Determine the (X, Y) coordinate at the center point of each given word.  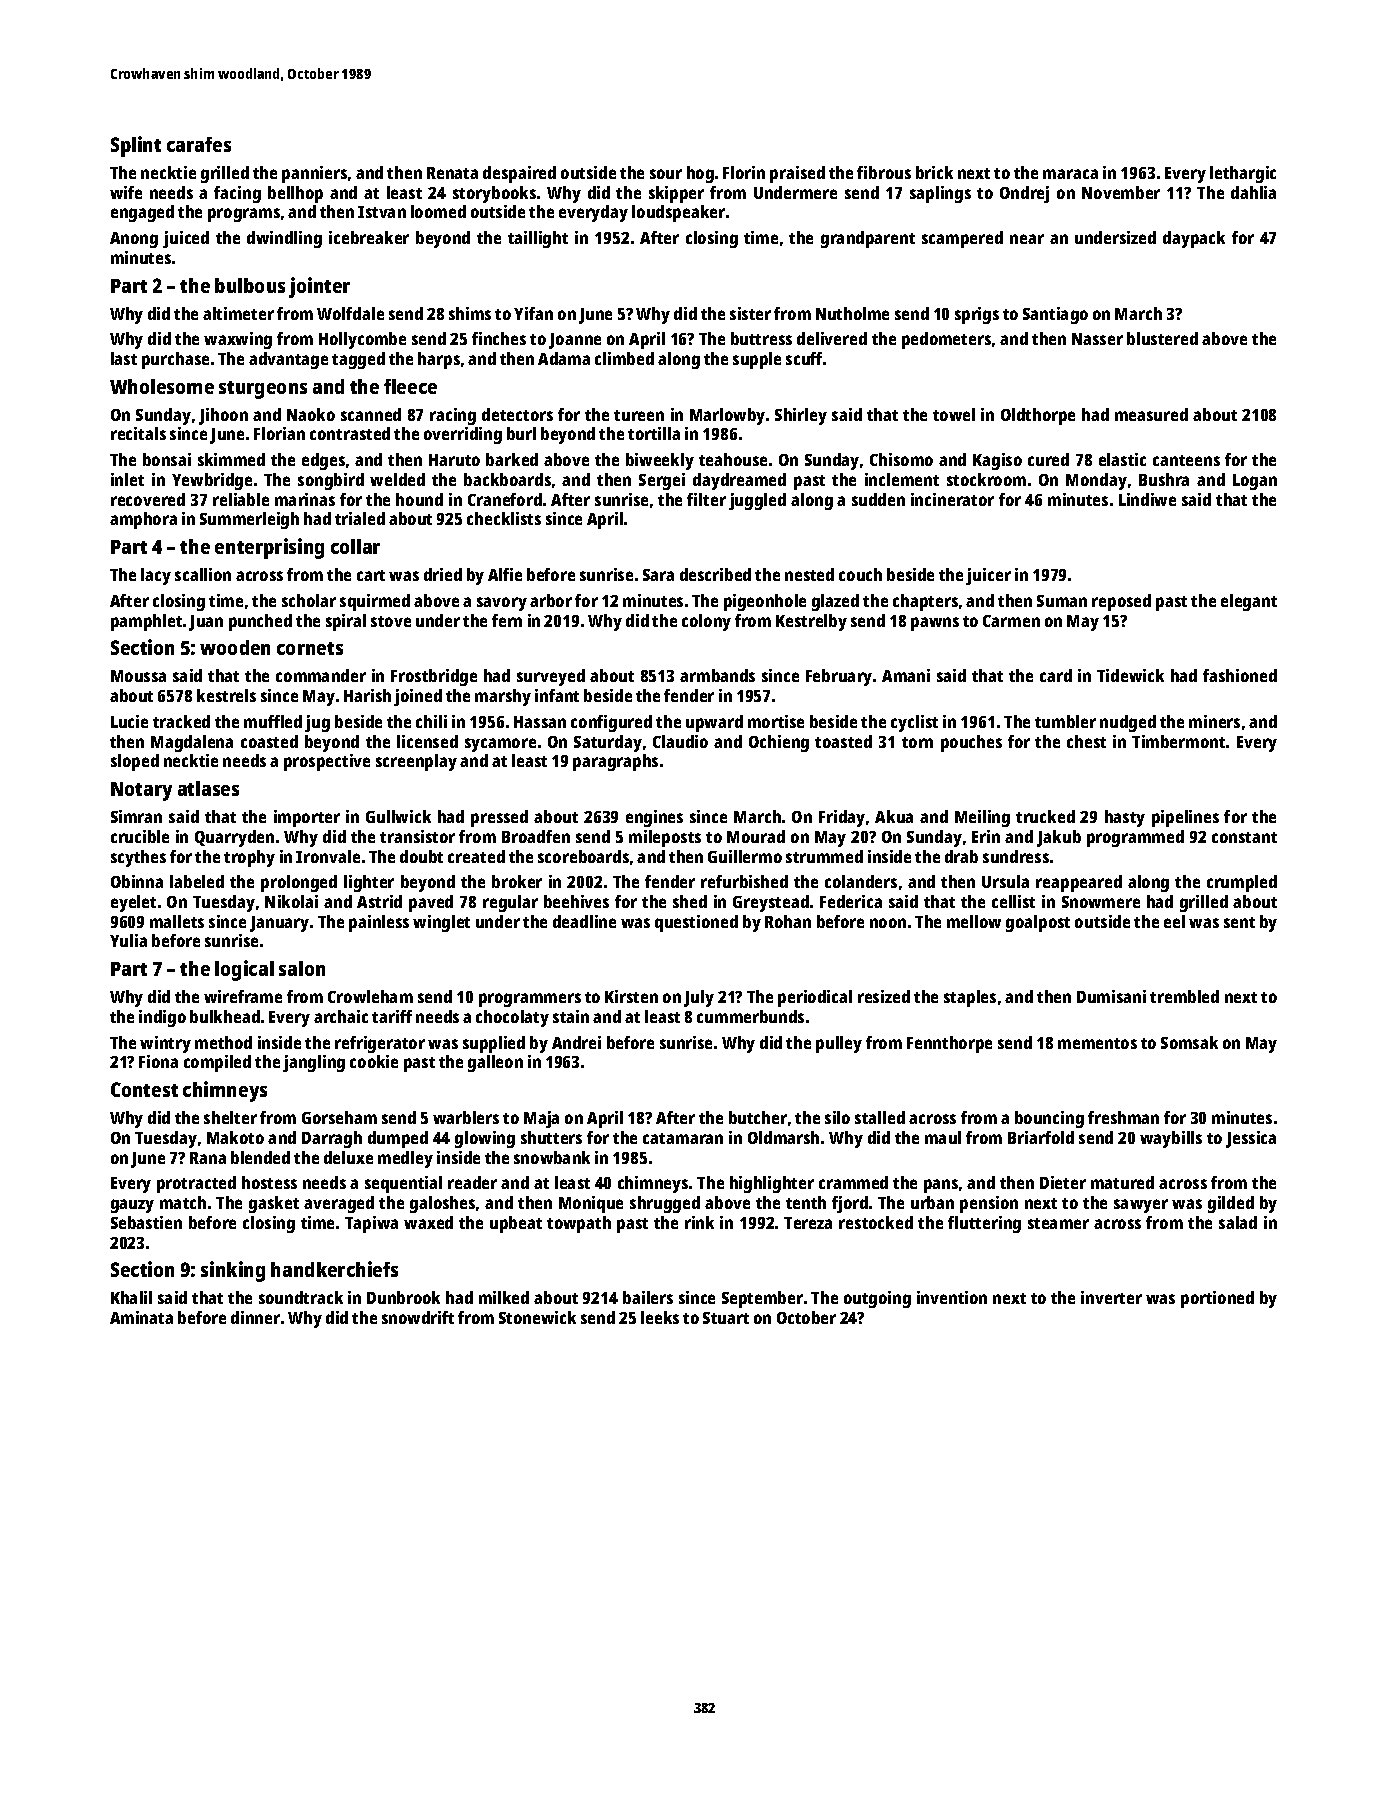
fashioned (1240, 675)
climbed (624, 358)
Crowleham (370, 996)
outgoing (877, 1299)
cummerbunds (750, 1016)
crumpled (1242, 883)
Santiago (1055, 315)
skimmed (231, 459)
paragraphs (615, 762)
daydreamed (739, 481)
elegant (1249, 602)
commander (321, 675)
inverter (1111, 1297)
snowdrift (418, 1317)
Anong (134, 240)
